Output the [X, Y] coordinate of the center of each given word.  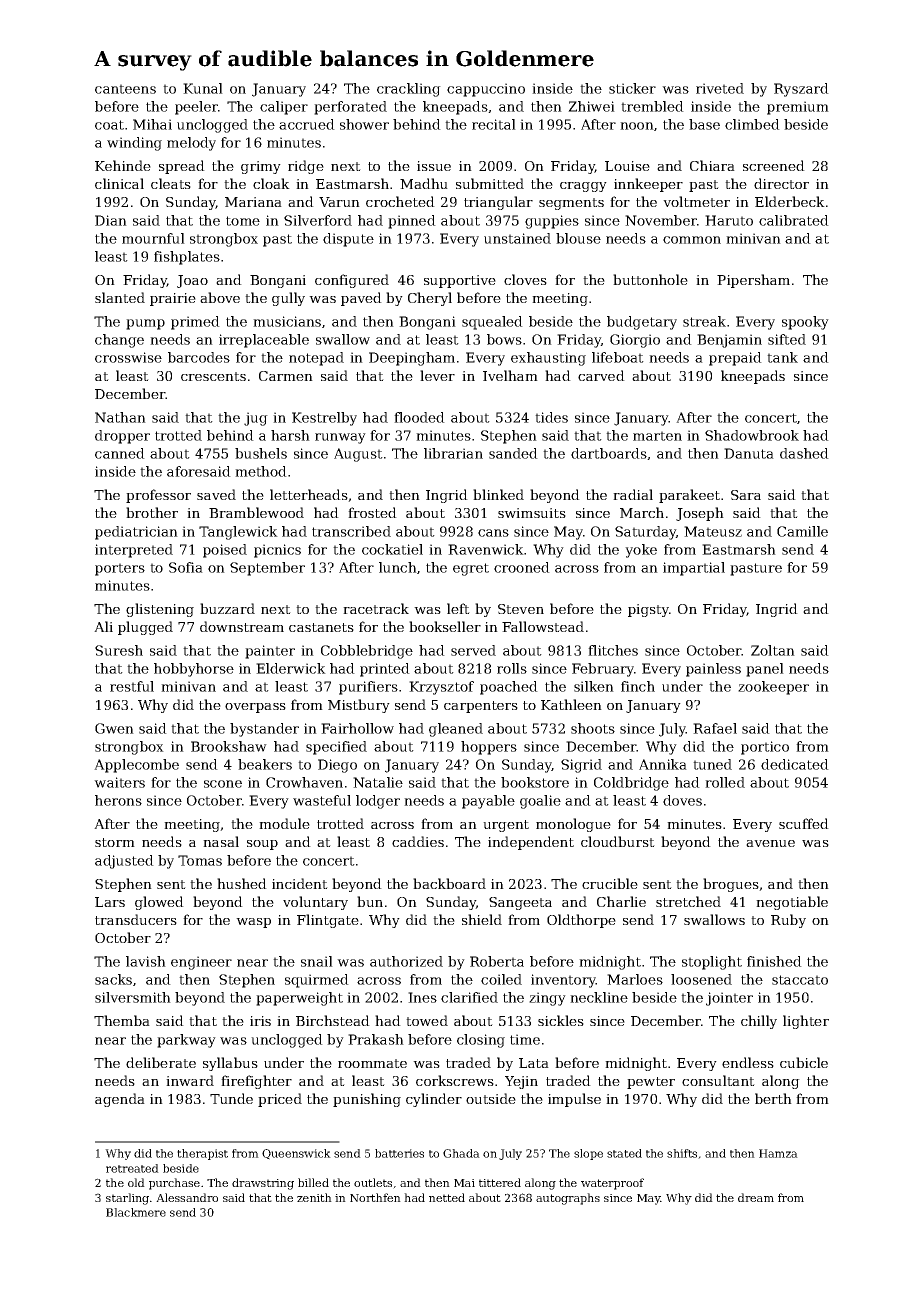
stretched [688, 901]
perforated [350, 108]
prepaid [735, 359]
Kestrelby [324, 419]
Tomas [200, 860]
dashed [804, 453]
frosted [372, 512]
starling [127, 1199]
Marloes [635, 979]
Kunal [203, 88]
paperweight [299, 999]
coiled [501, 979]
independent [531, 843]
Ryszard [801, 90]
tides [551, 417]
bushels [261, 453]
